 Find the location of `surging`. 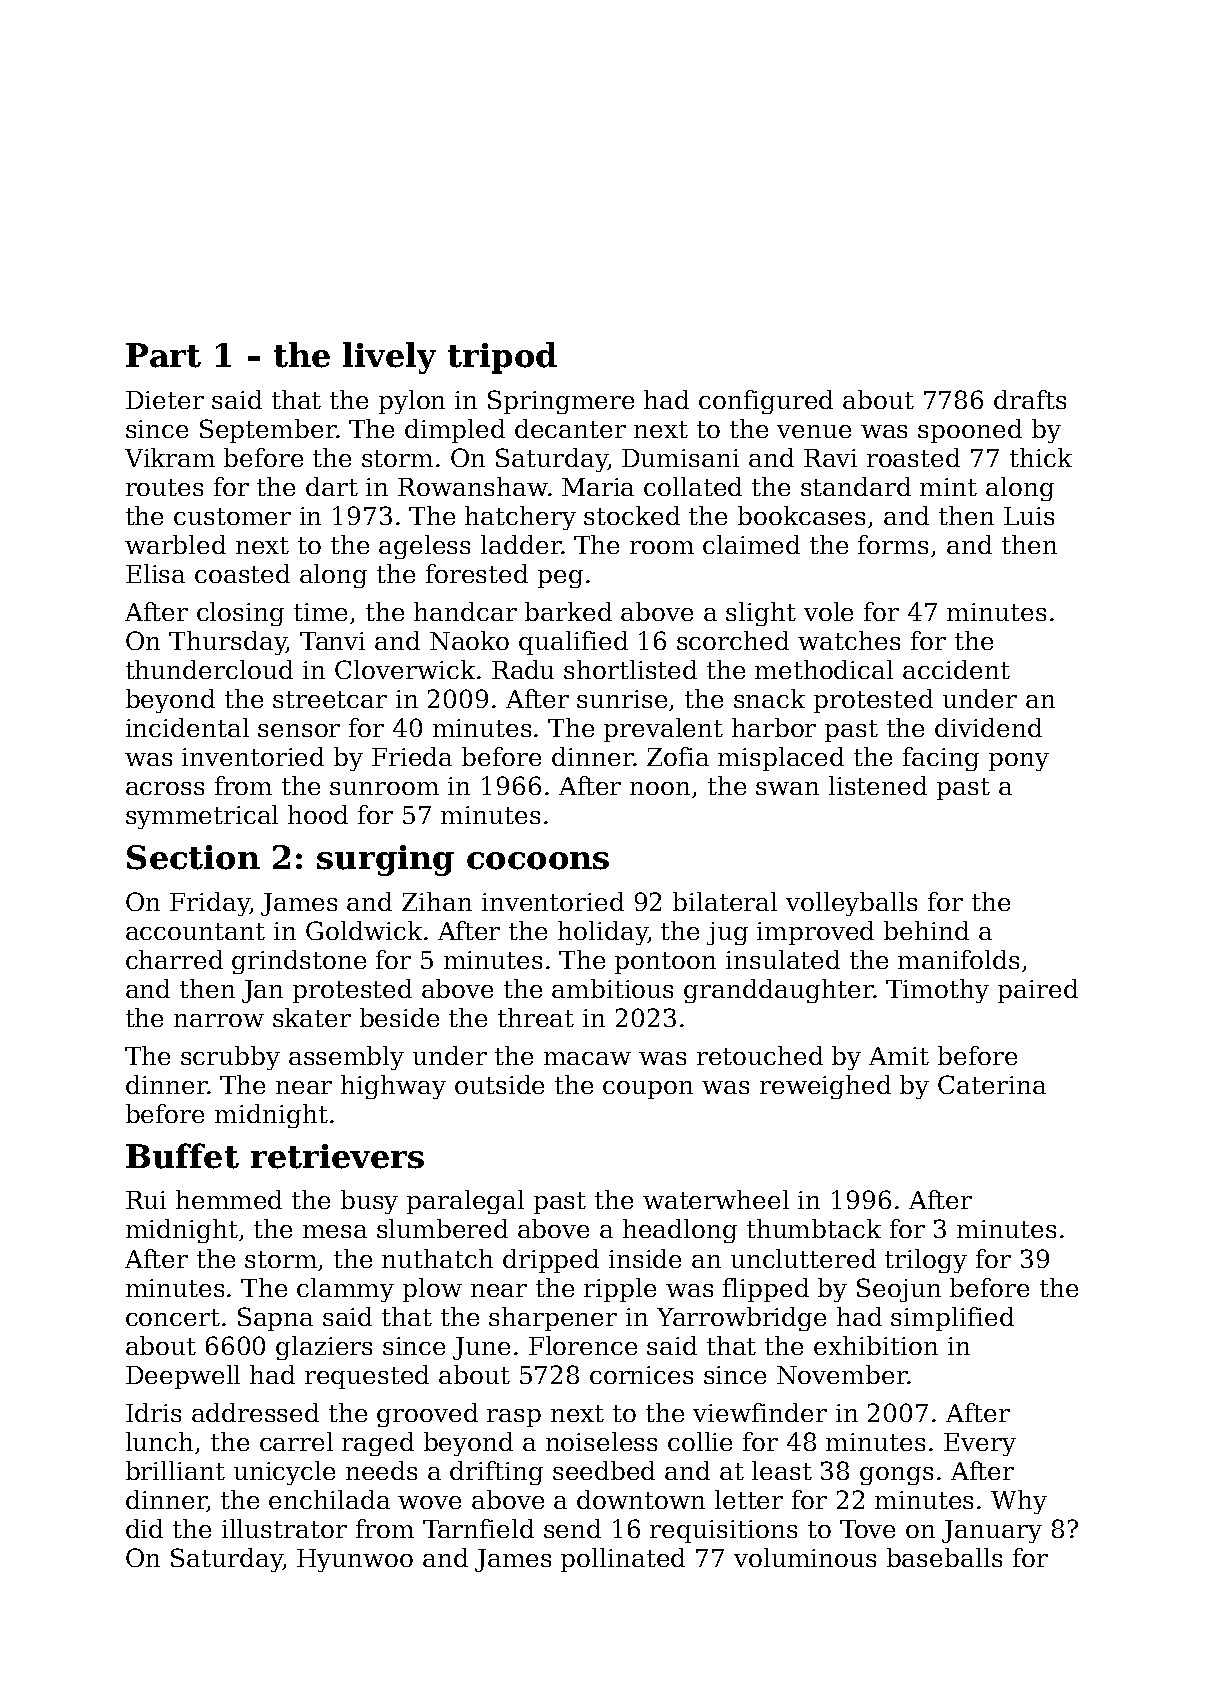

surging is located at coordinates (385, 860).
